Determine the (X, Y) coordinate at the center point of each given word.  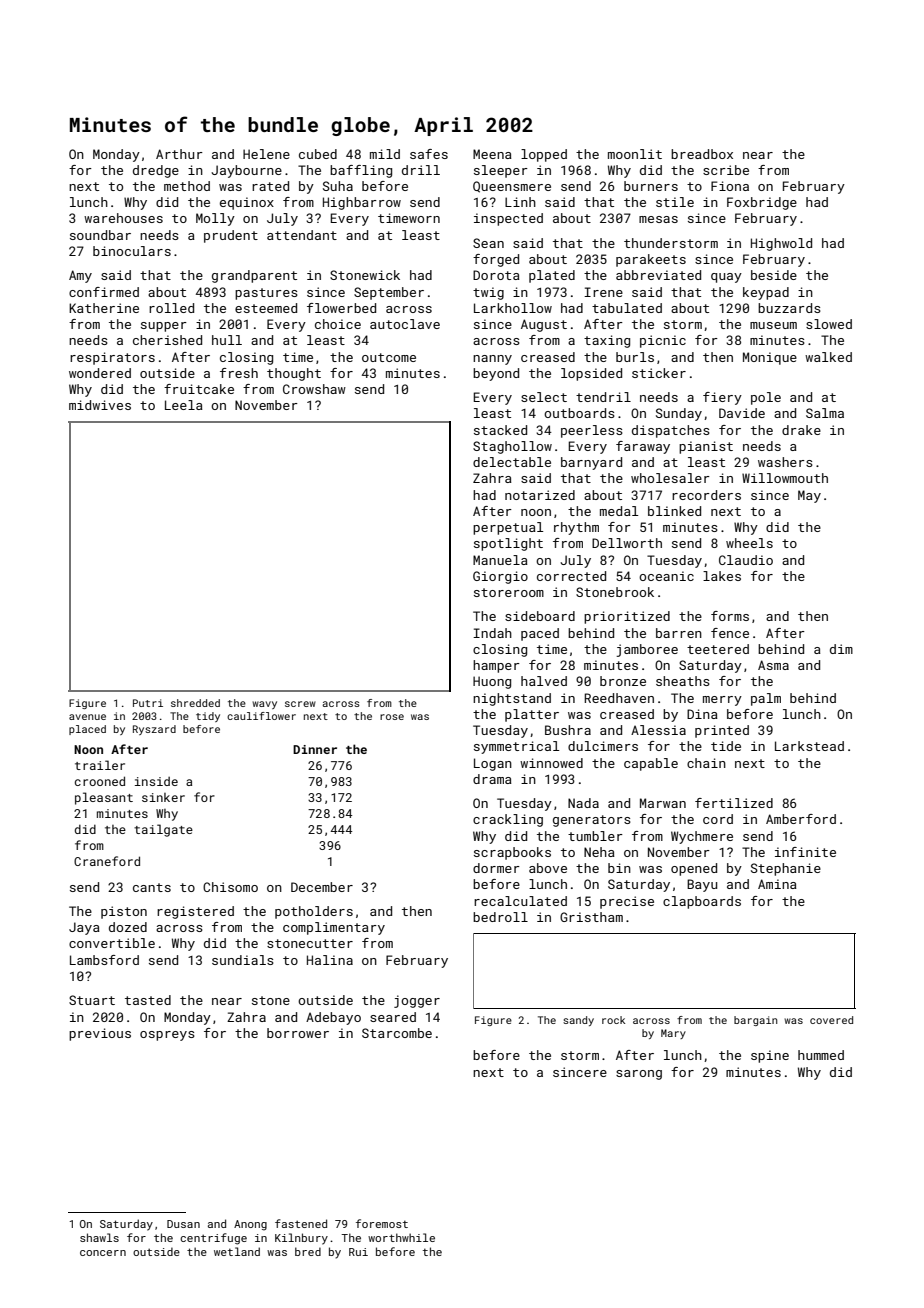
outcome (389, 357)
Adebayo (333, 1018)
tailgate (163, 830)
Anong (250, 1225)
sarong (639, 1075)
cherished (167, 340)
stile (675, 202)
